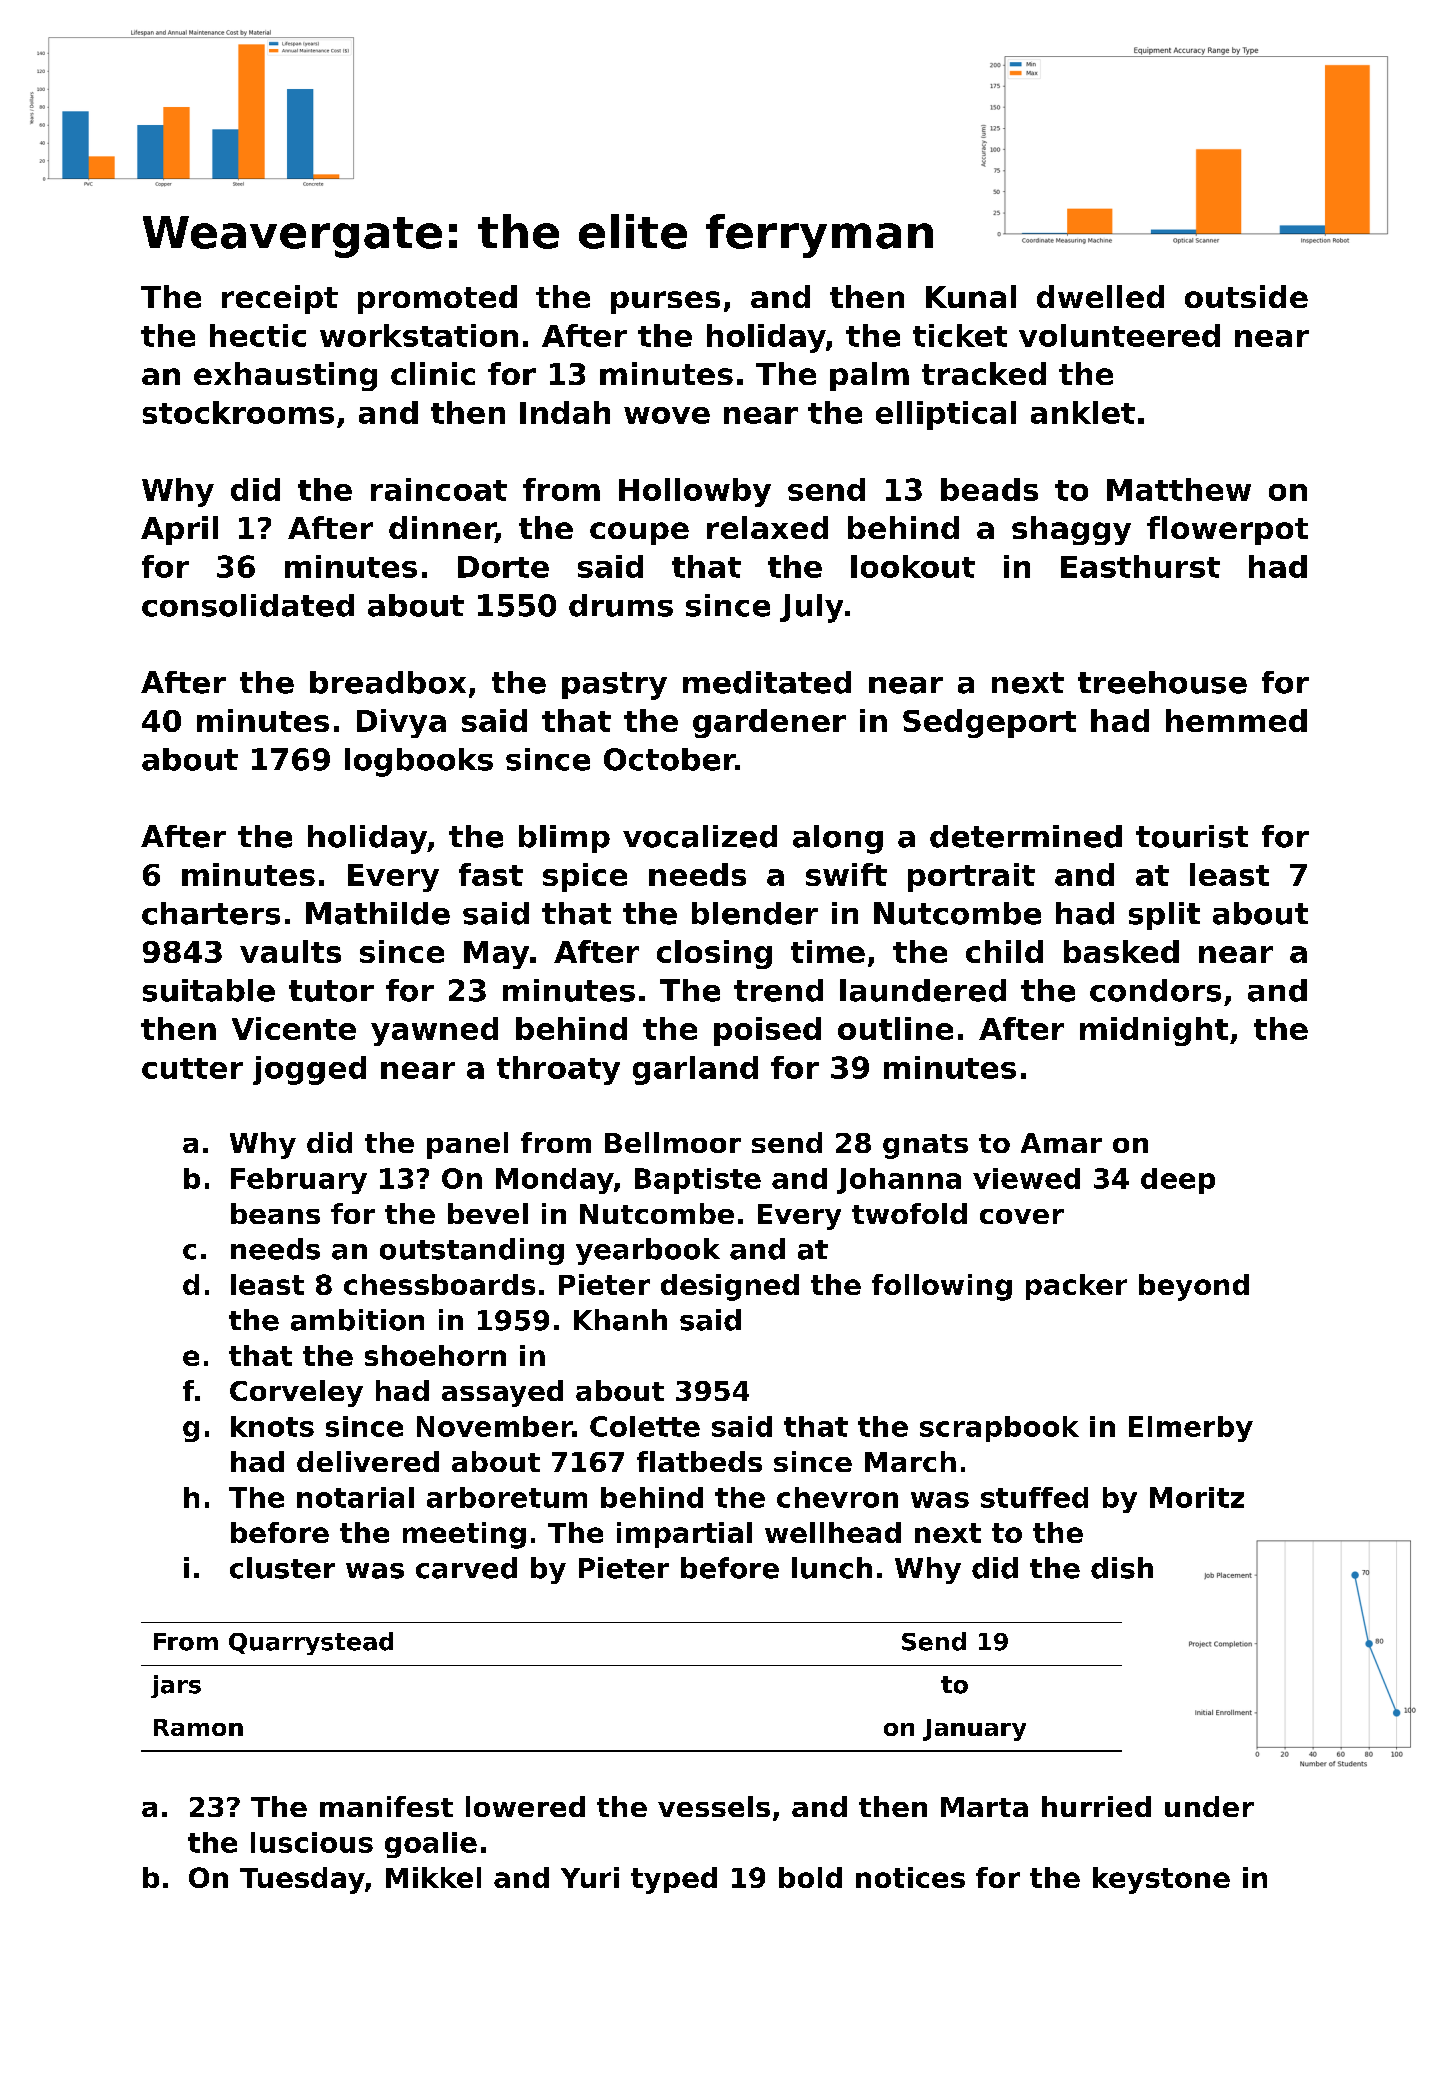 The width and height of the image is (1450, 2100). Describe the element at coordinates (1162, 682) in the image. I see `treehouse` at that location.
